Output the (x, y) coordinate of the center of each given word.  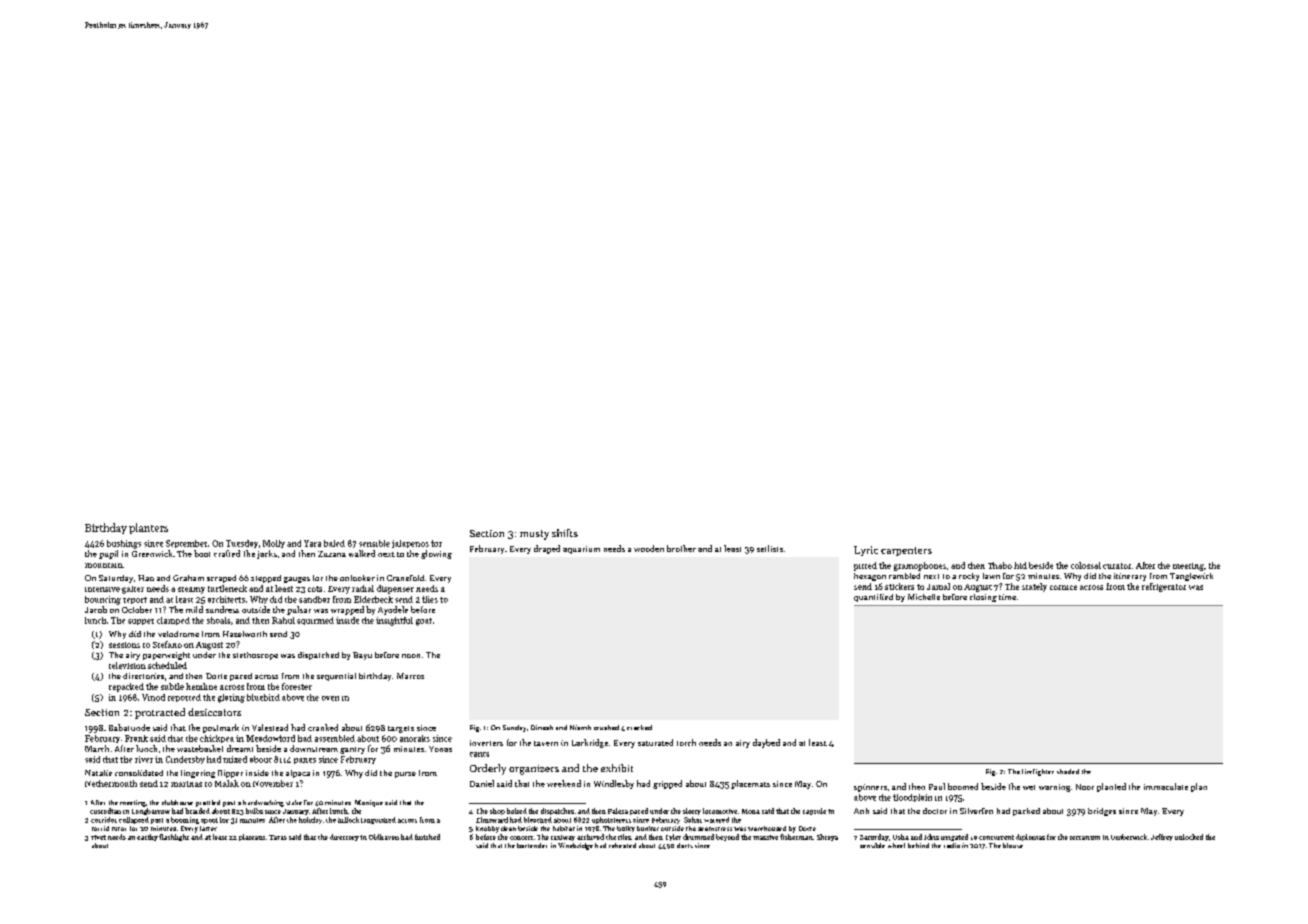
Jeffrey (1162, 837)
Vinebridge (575, 846)
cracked (639, 727)
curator (1117, 566)
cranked (323, 727)
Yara (312, 543)
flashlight (174, 837)
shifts (565, 533)
